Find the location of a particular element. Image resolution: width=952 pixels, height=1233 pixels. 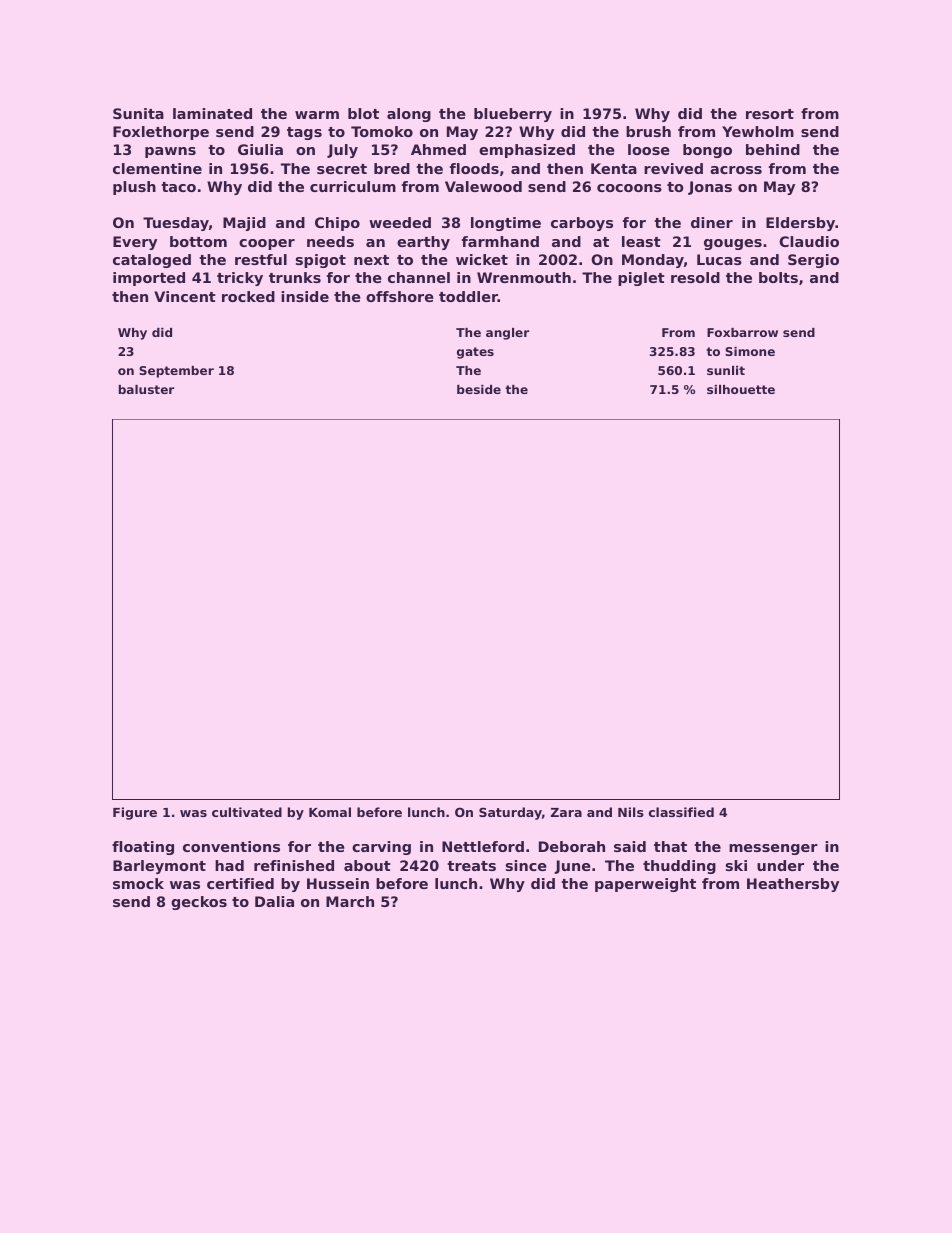

blueberry is located at coordinates (513, 115).
